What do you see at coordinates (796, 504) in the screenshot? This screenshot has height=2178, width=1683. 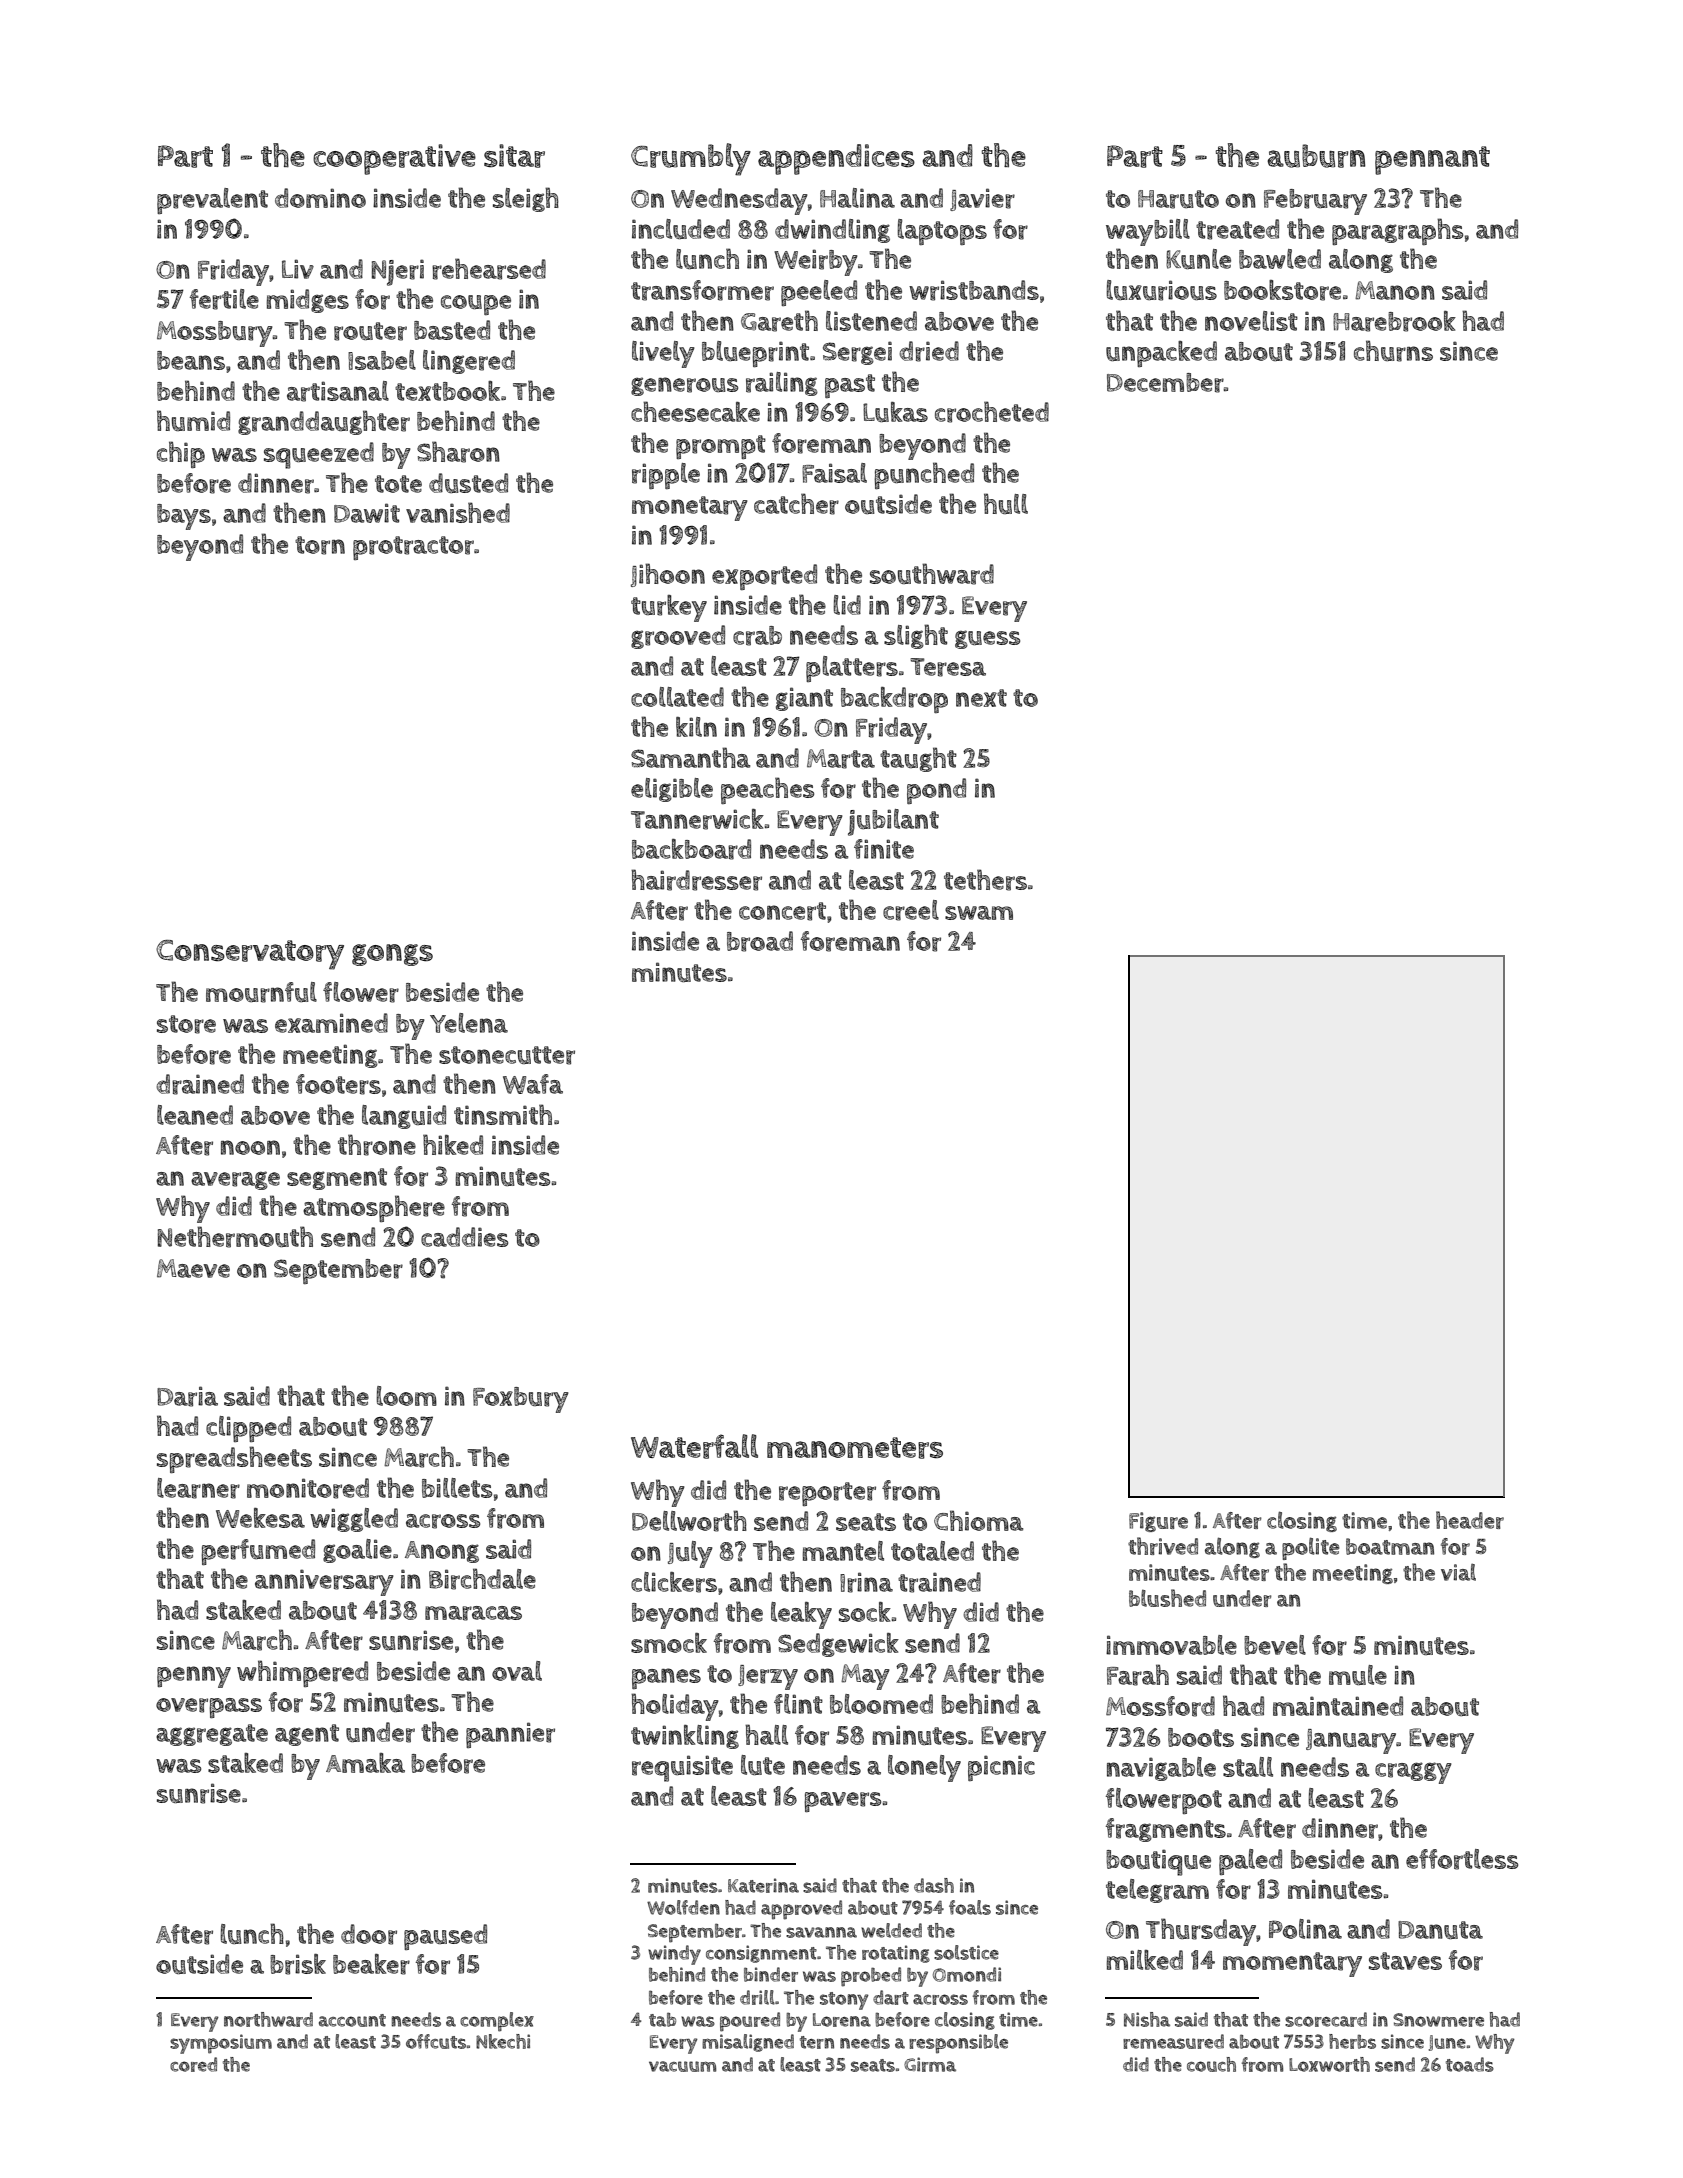 I see `catcher` at bounding box center [796, 504].
